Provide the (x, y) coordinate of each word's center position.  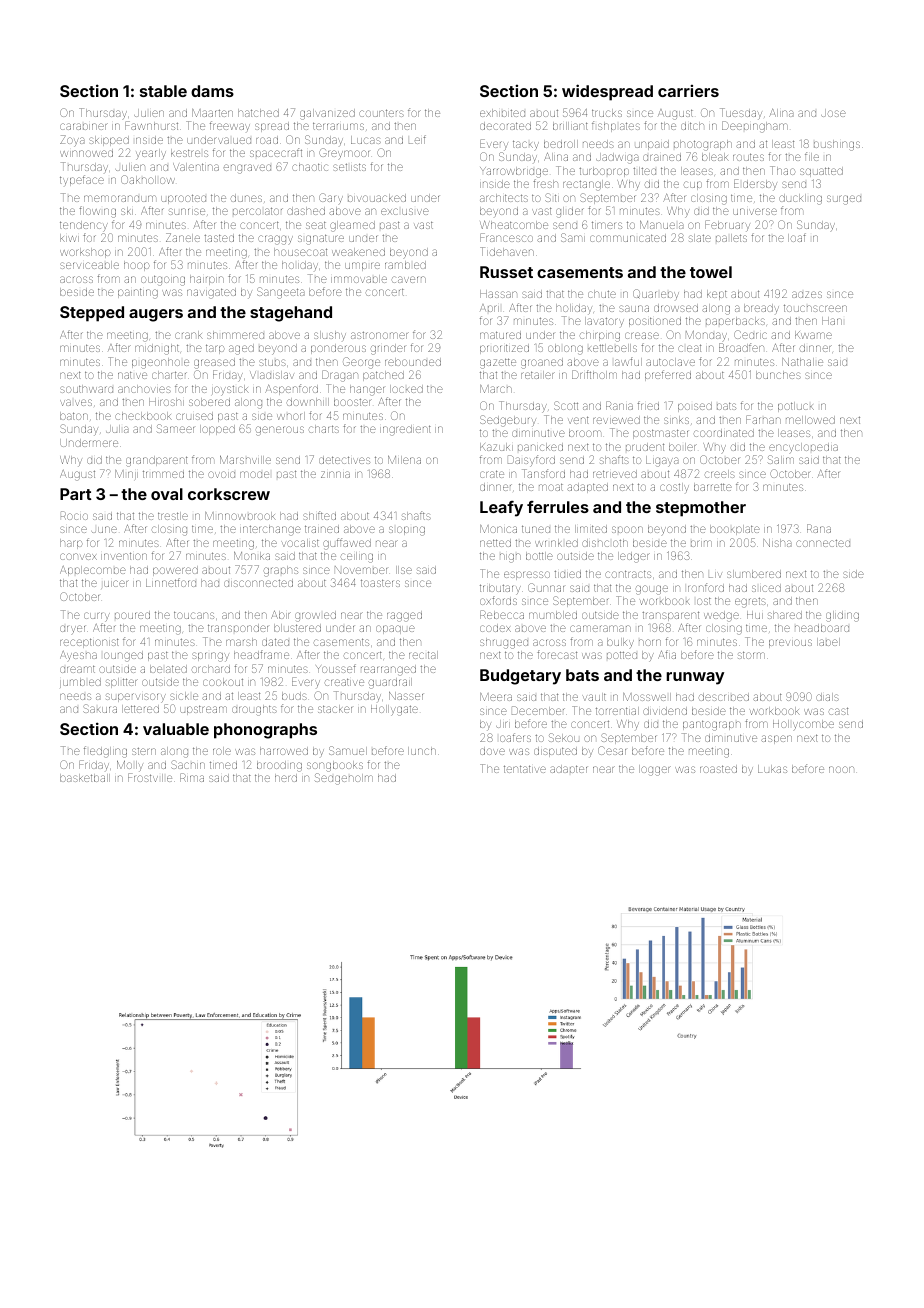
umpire (362, 266)
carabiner (84, 126)
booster (353, 402)
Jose (833, 113)
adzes (807, 294)
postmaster (660, 434)
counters (381, 113)
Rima (192, 777)
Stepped (92, 314)
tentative (525, 769)
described (724, 697)
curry (97, 617)
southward (86, 389)
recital (423, 655)
